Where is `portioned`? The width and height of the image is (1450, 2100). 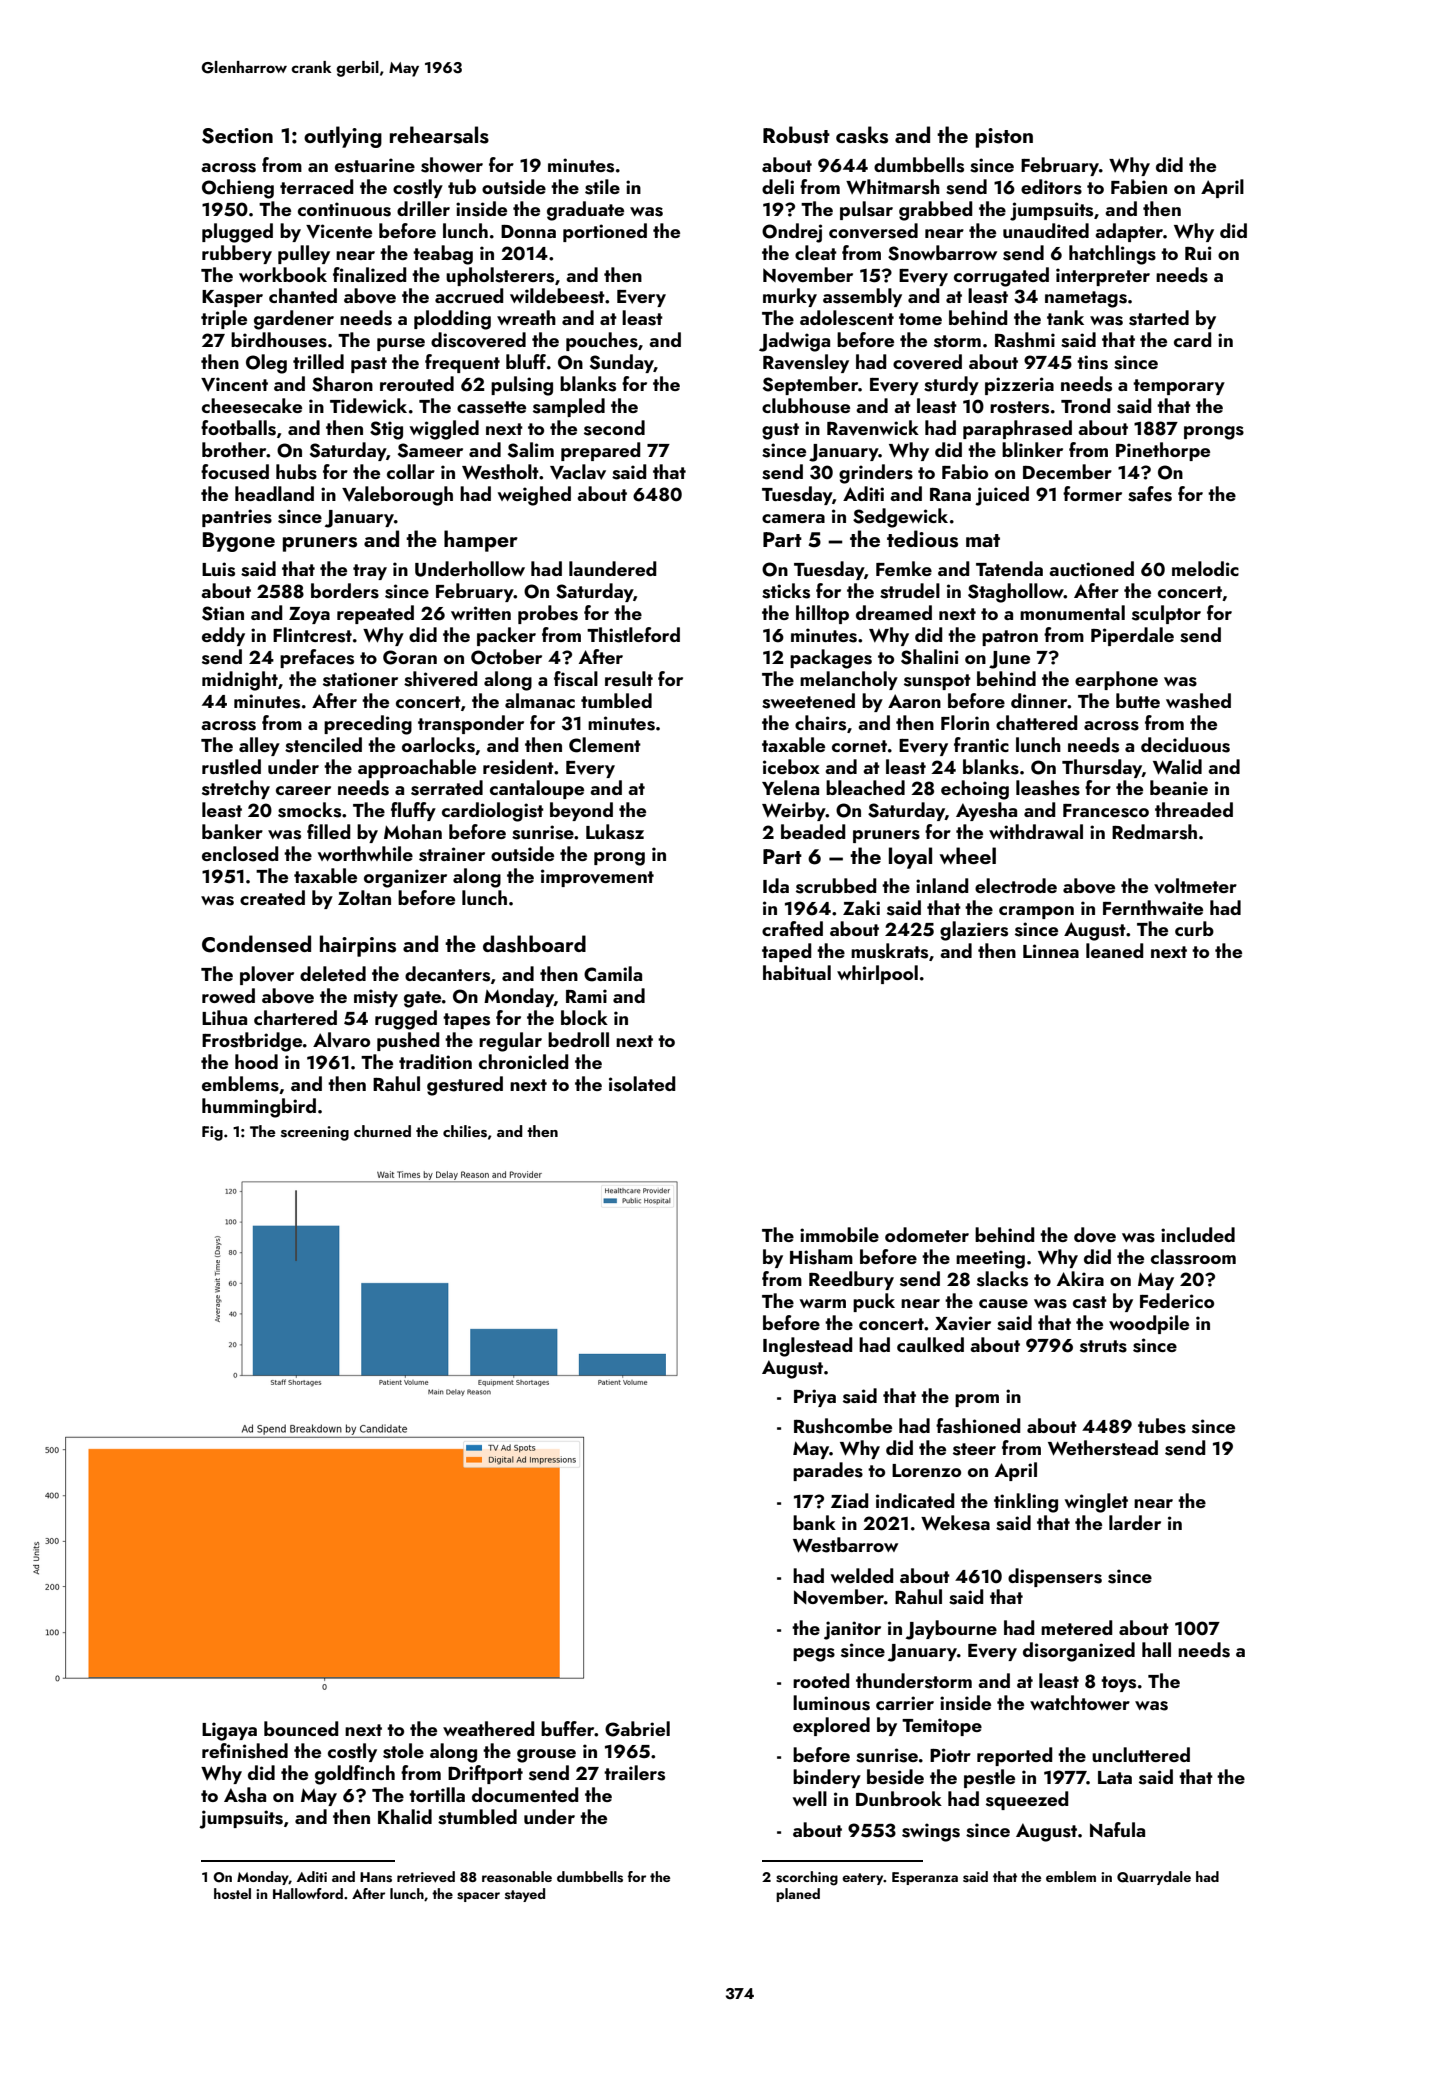
portioned is located at coordinates (605, 232).
